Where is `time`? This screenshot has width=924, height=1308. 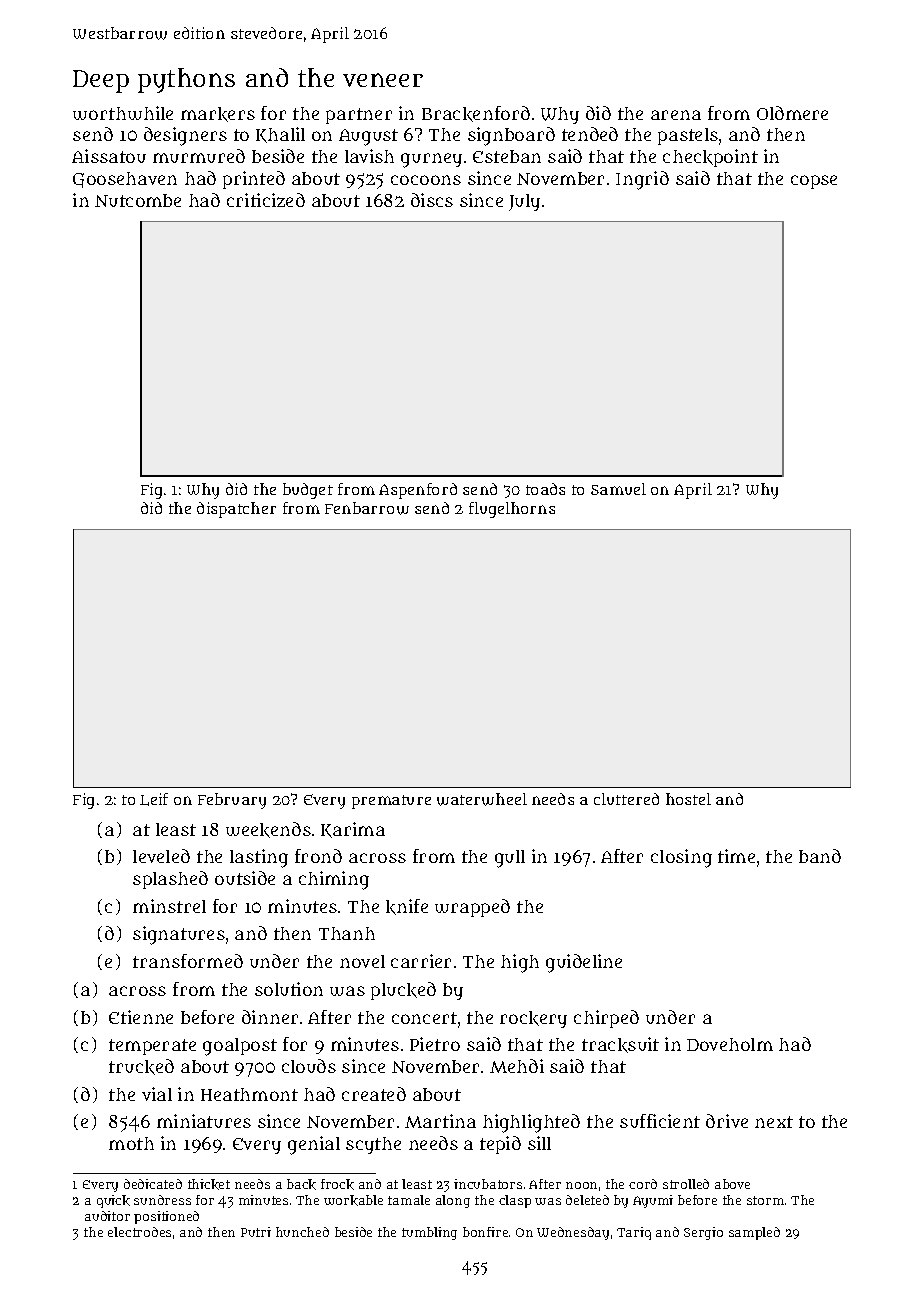 time is located at coordinates (736, 856).
